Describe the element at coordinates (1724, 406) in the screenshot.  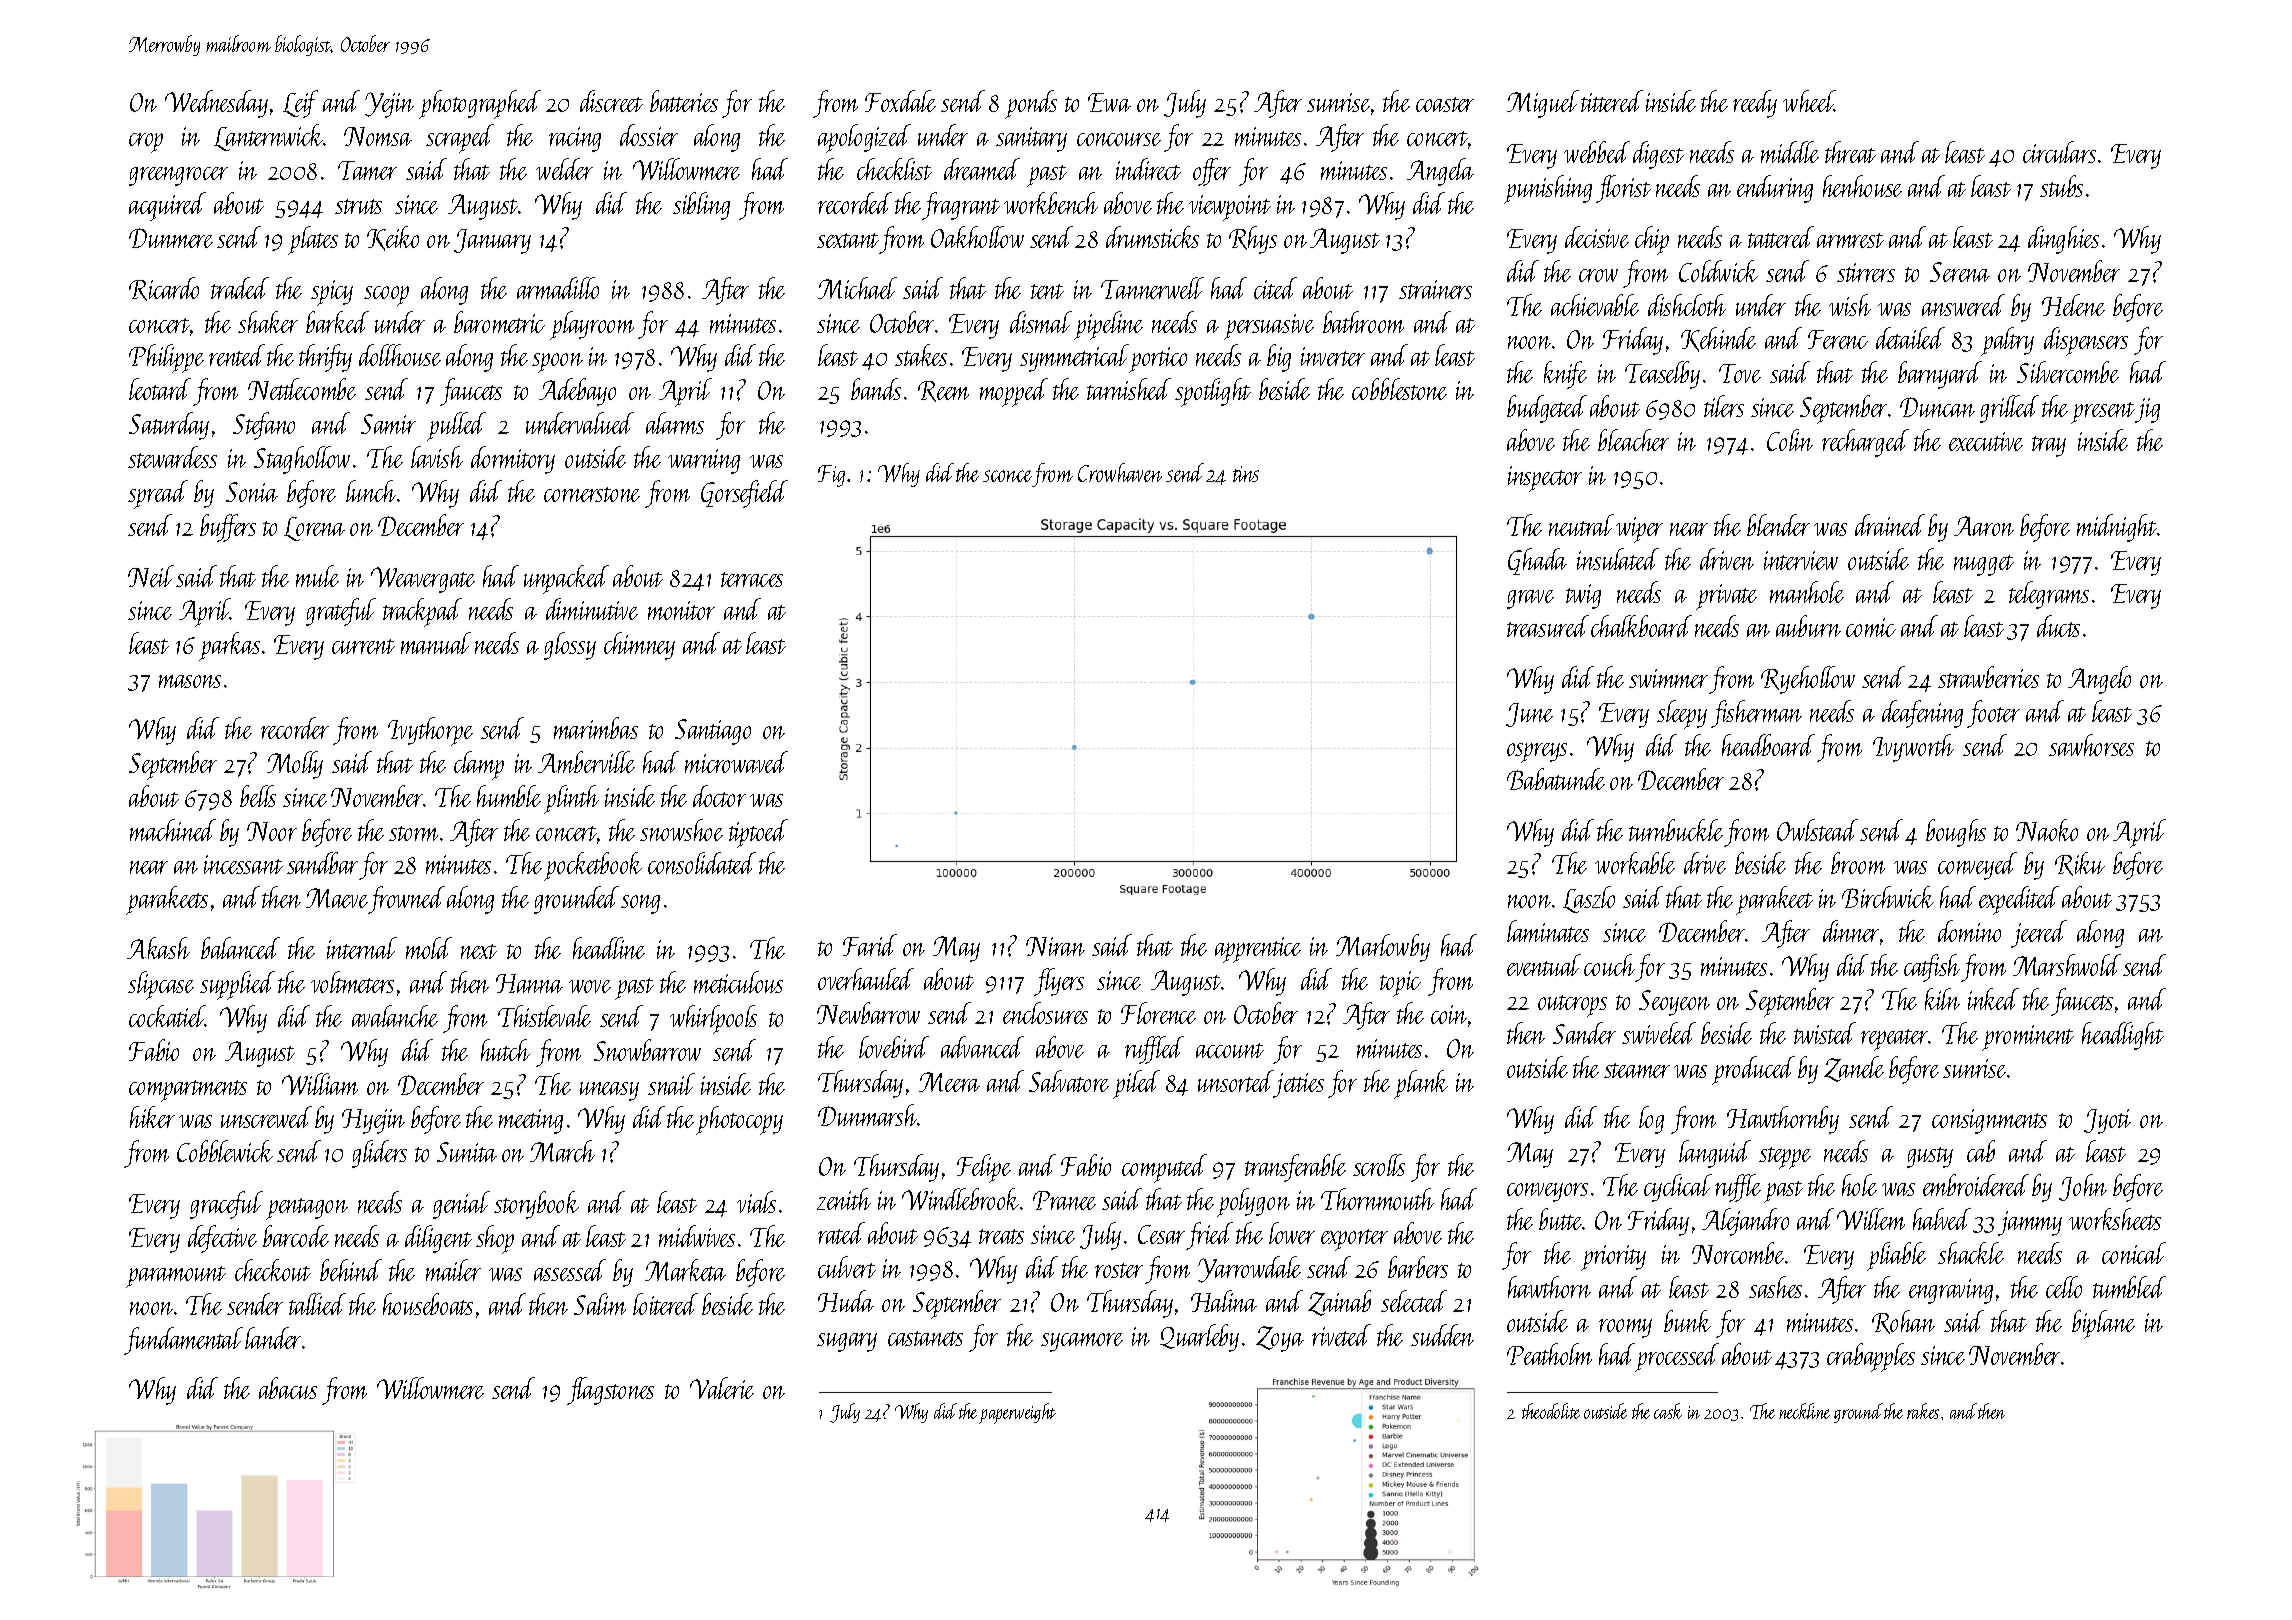
I see `tilers` at that location.
